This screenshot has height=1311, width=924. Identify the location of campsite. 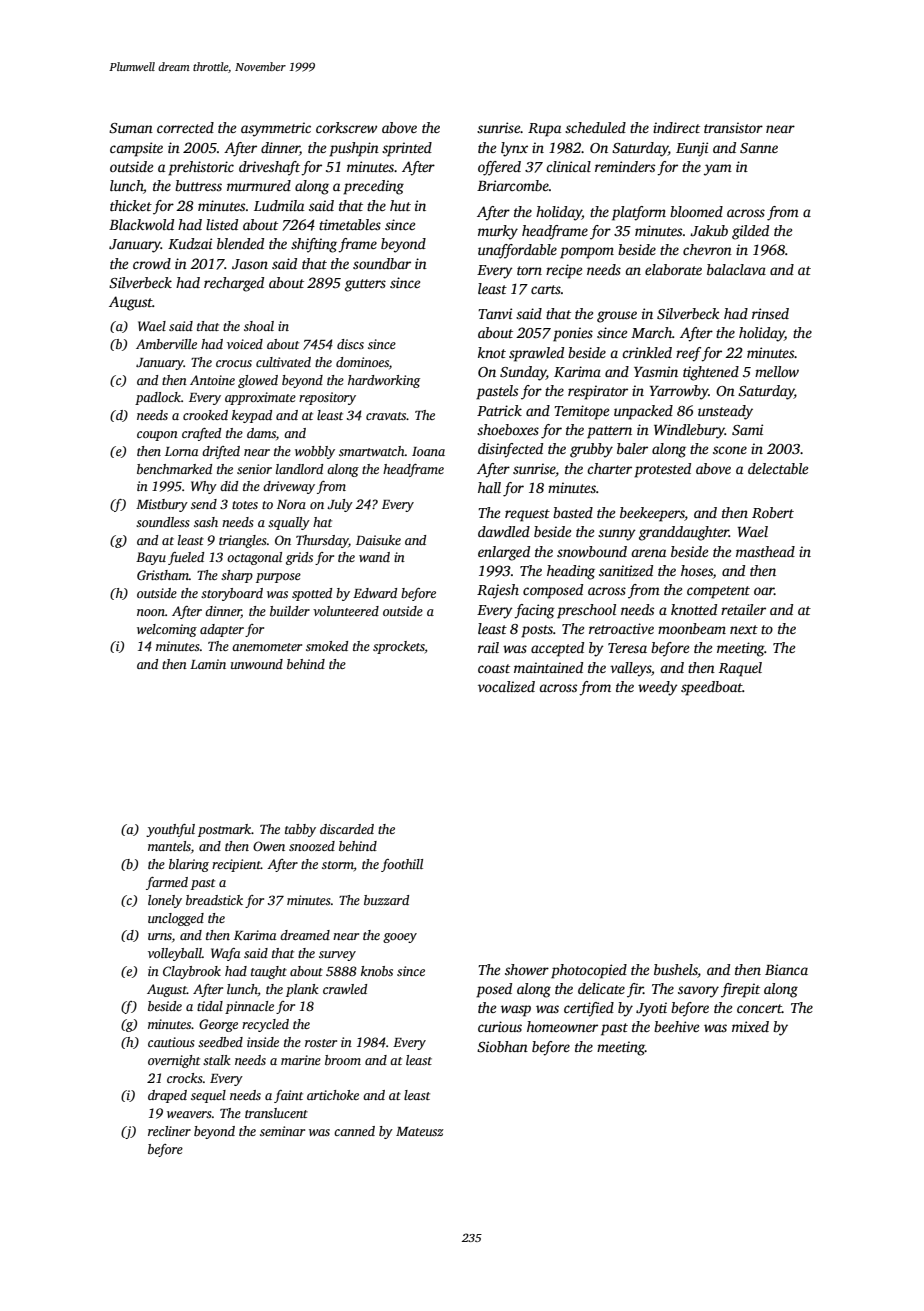
(136, 149).
